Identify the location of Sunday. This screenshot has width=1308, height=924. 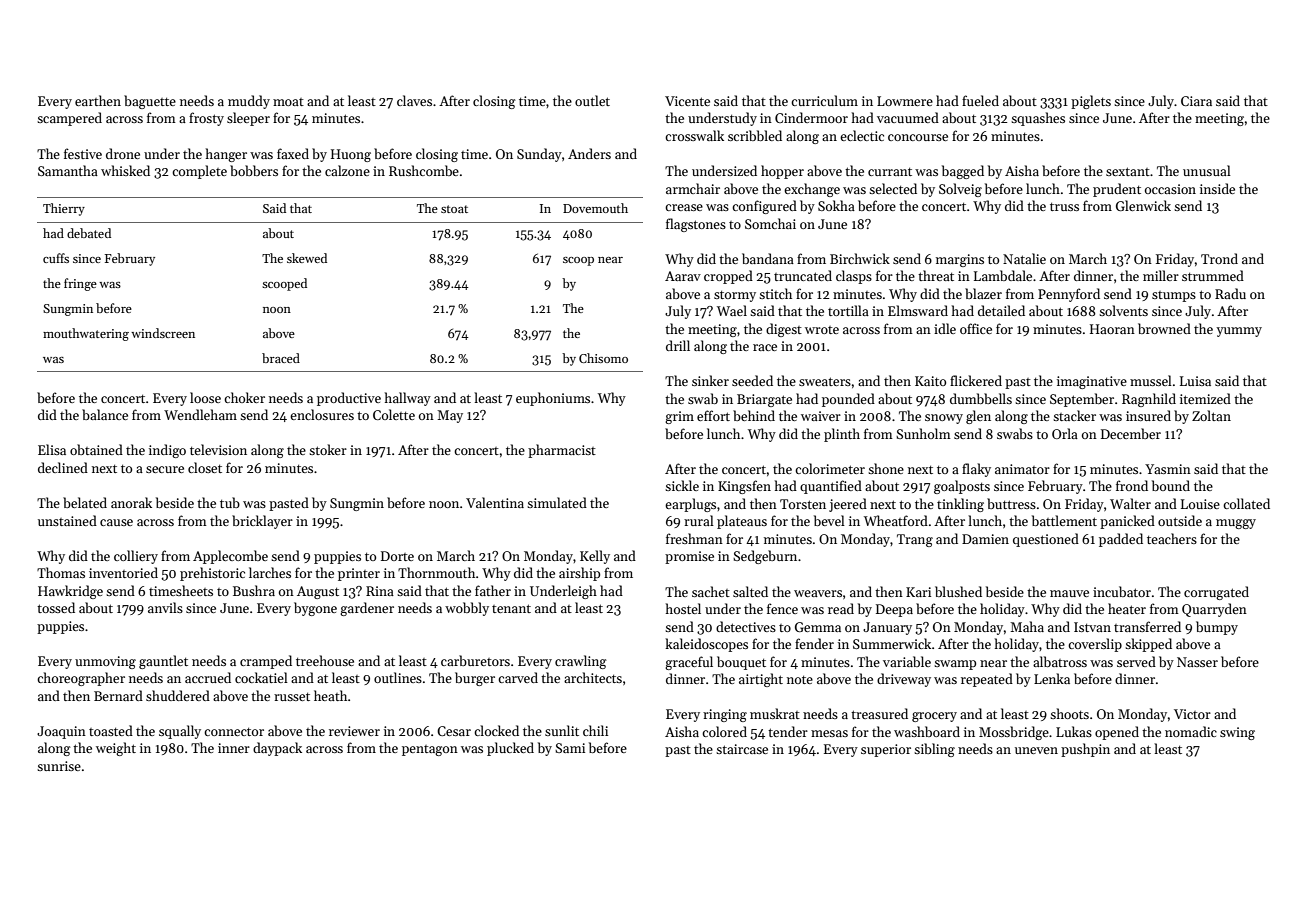
(539, 155).
